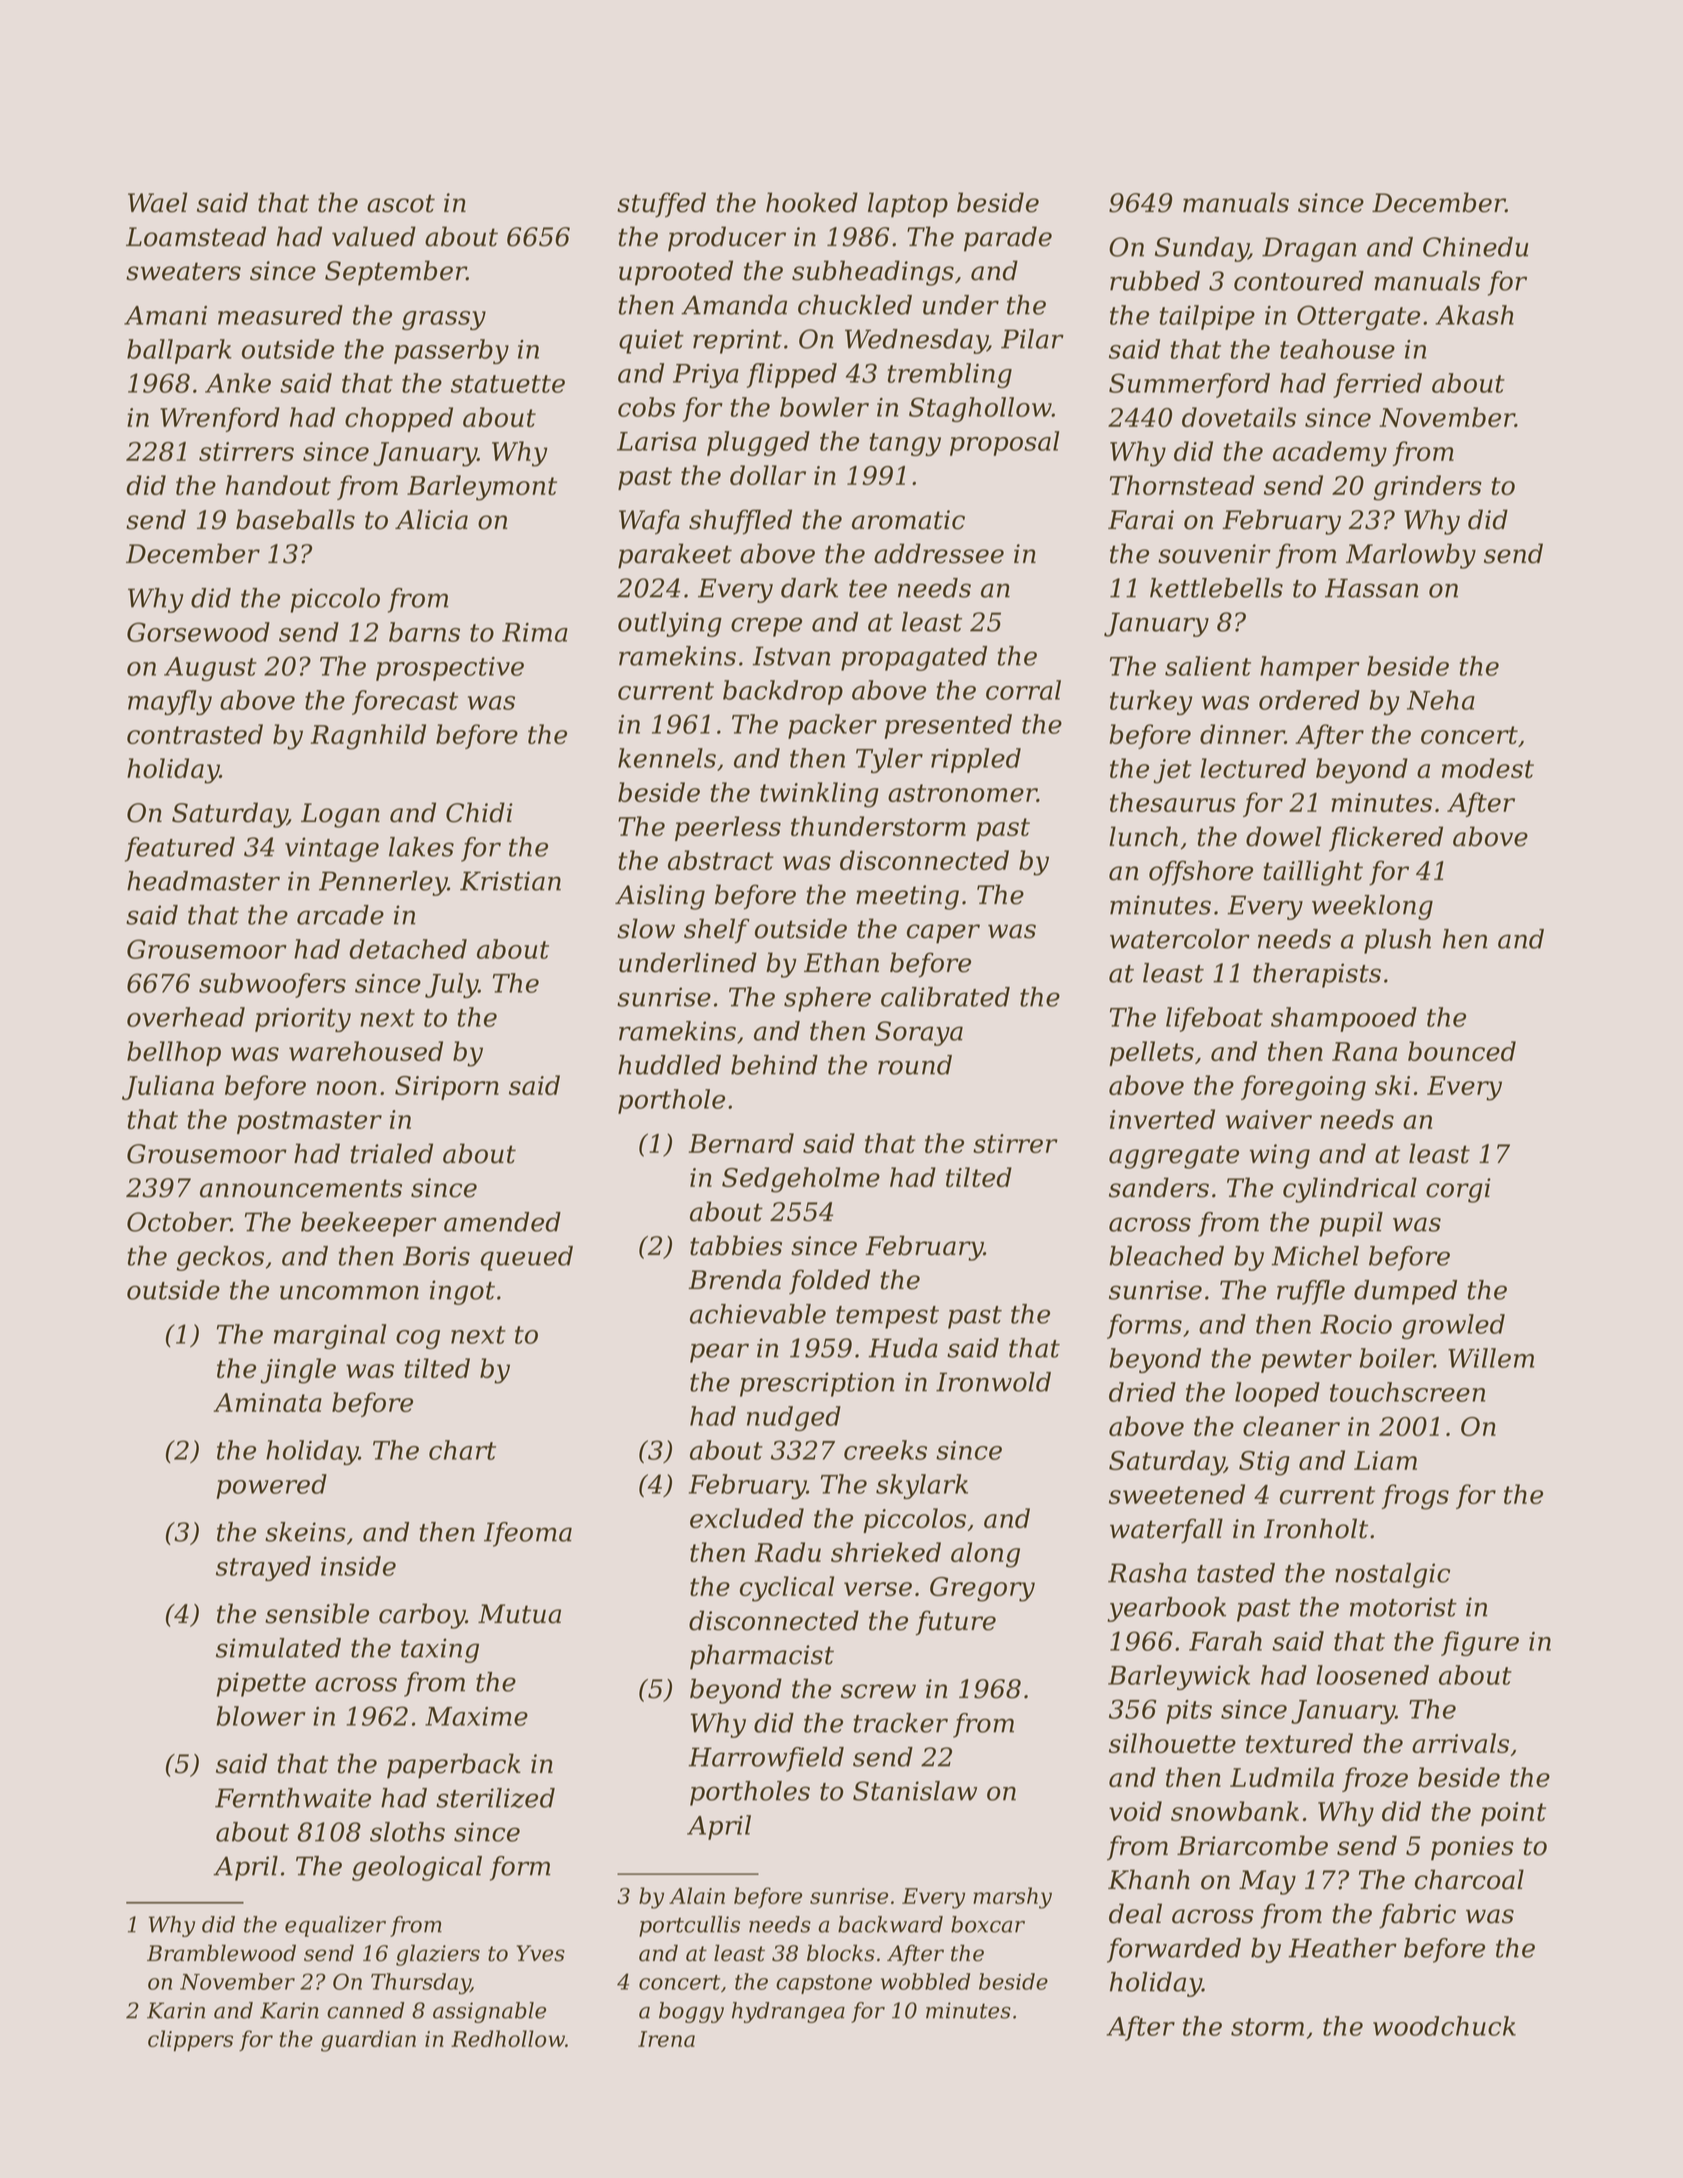 The height and width of the screenshot is (2178, 1683). What do you see at coordinates (271, 1486) in the screenshot?
I see `powered` at bounding box center [271, 1486].
